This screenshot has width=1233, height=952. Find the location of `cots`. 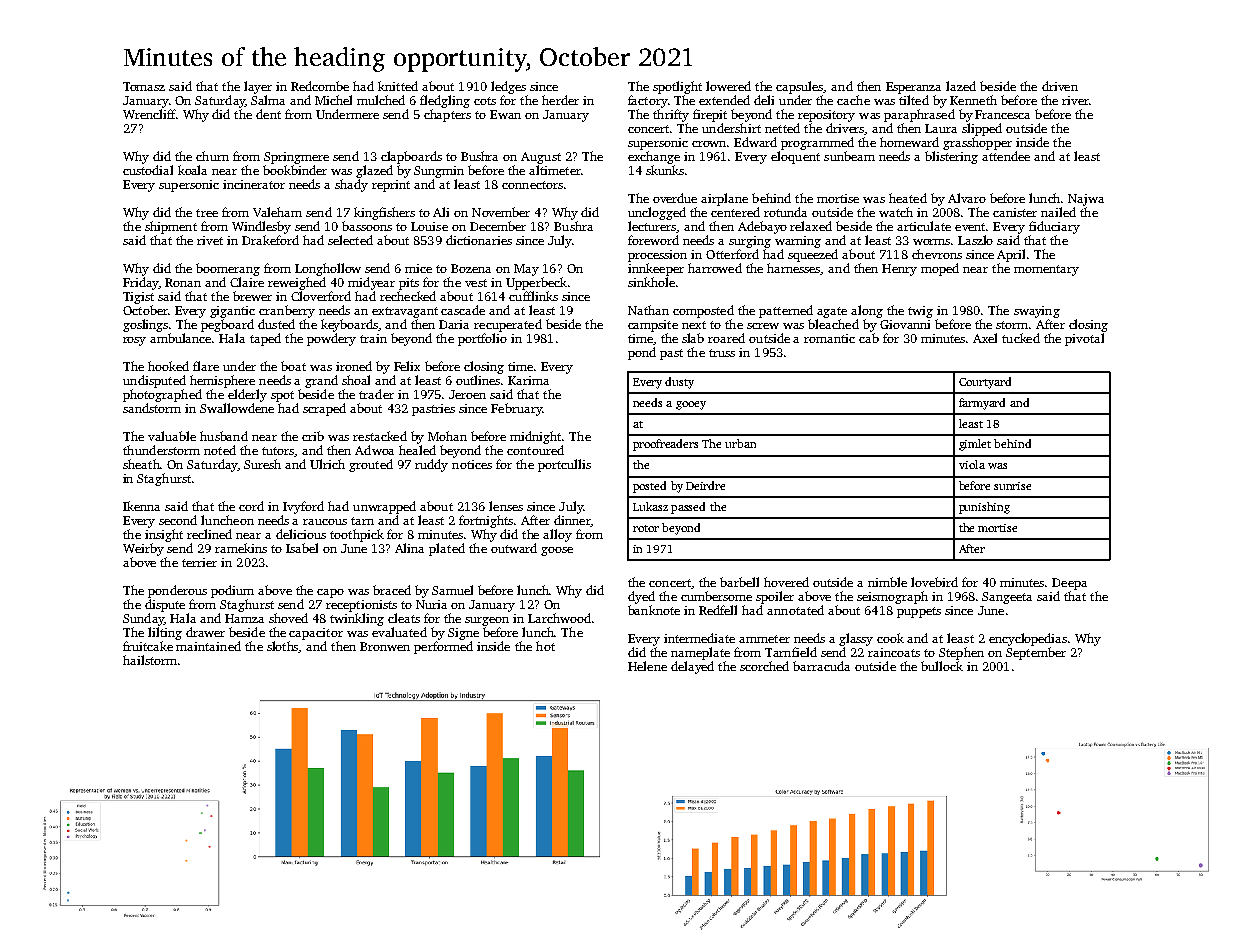

cots is located at coordinates (485, 101).
